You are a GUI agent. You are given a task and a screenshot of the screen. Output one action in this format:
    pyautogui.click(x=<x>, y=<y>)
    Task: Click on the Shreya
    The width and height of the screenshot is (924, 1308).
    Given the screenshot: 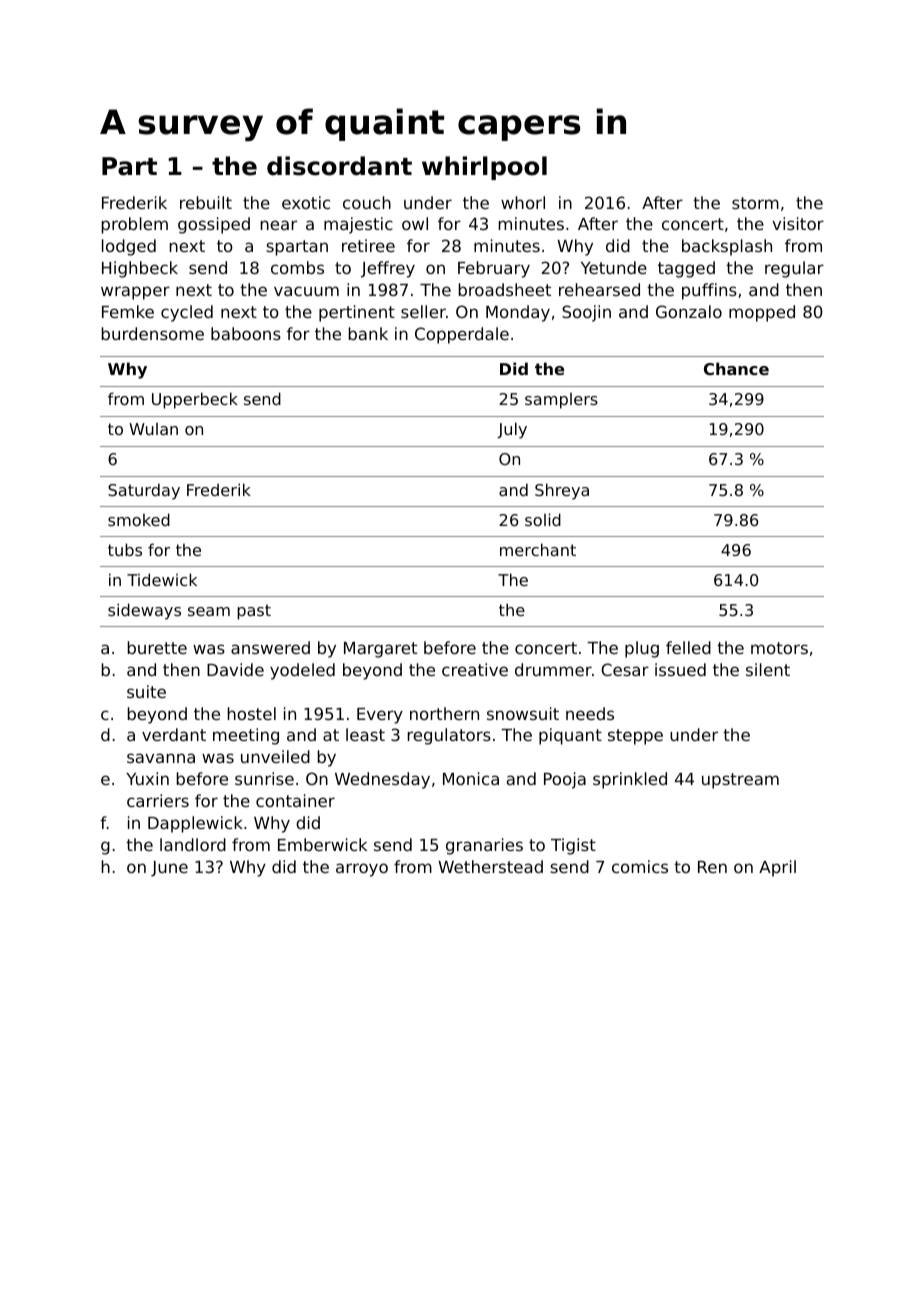 What is the action you would take?
    pyautogui.click(x=562, y=491)
